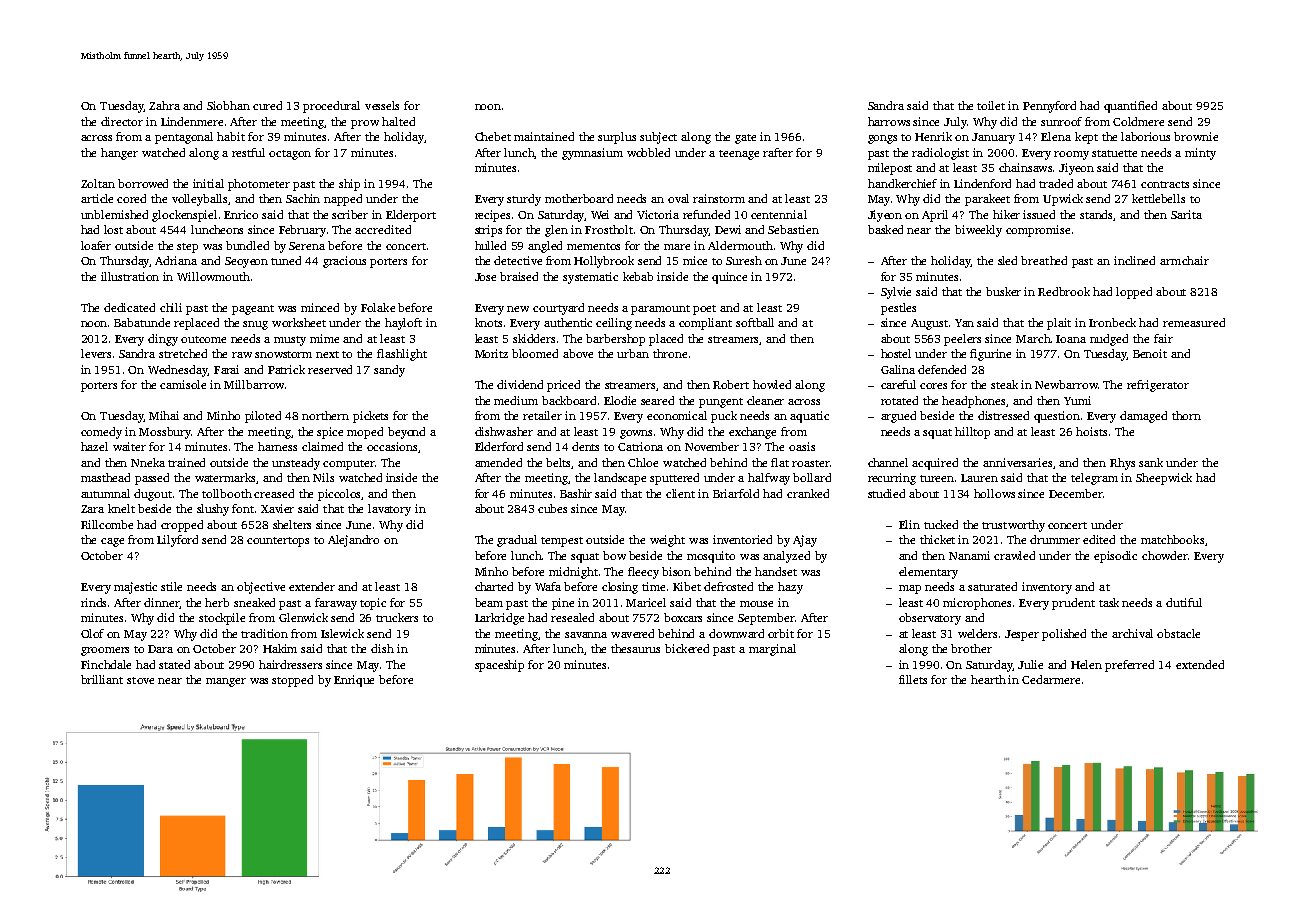 The image size is (1308, 924). What do you see at coordinates (96, 353) in the document?
I see `levers` at bounding box center [96, 353].
